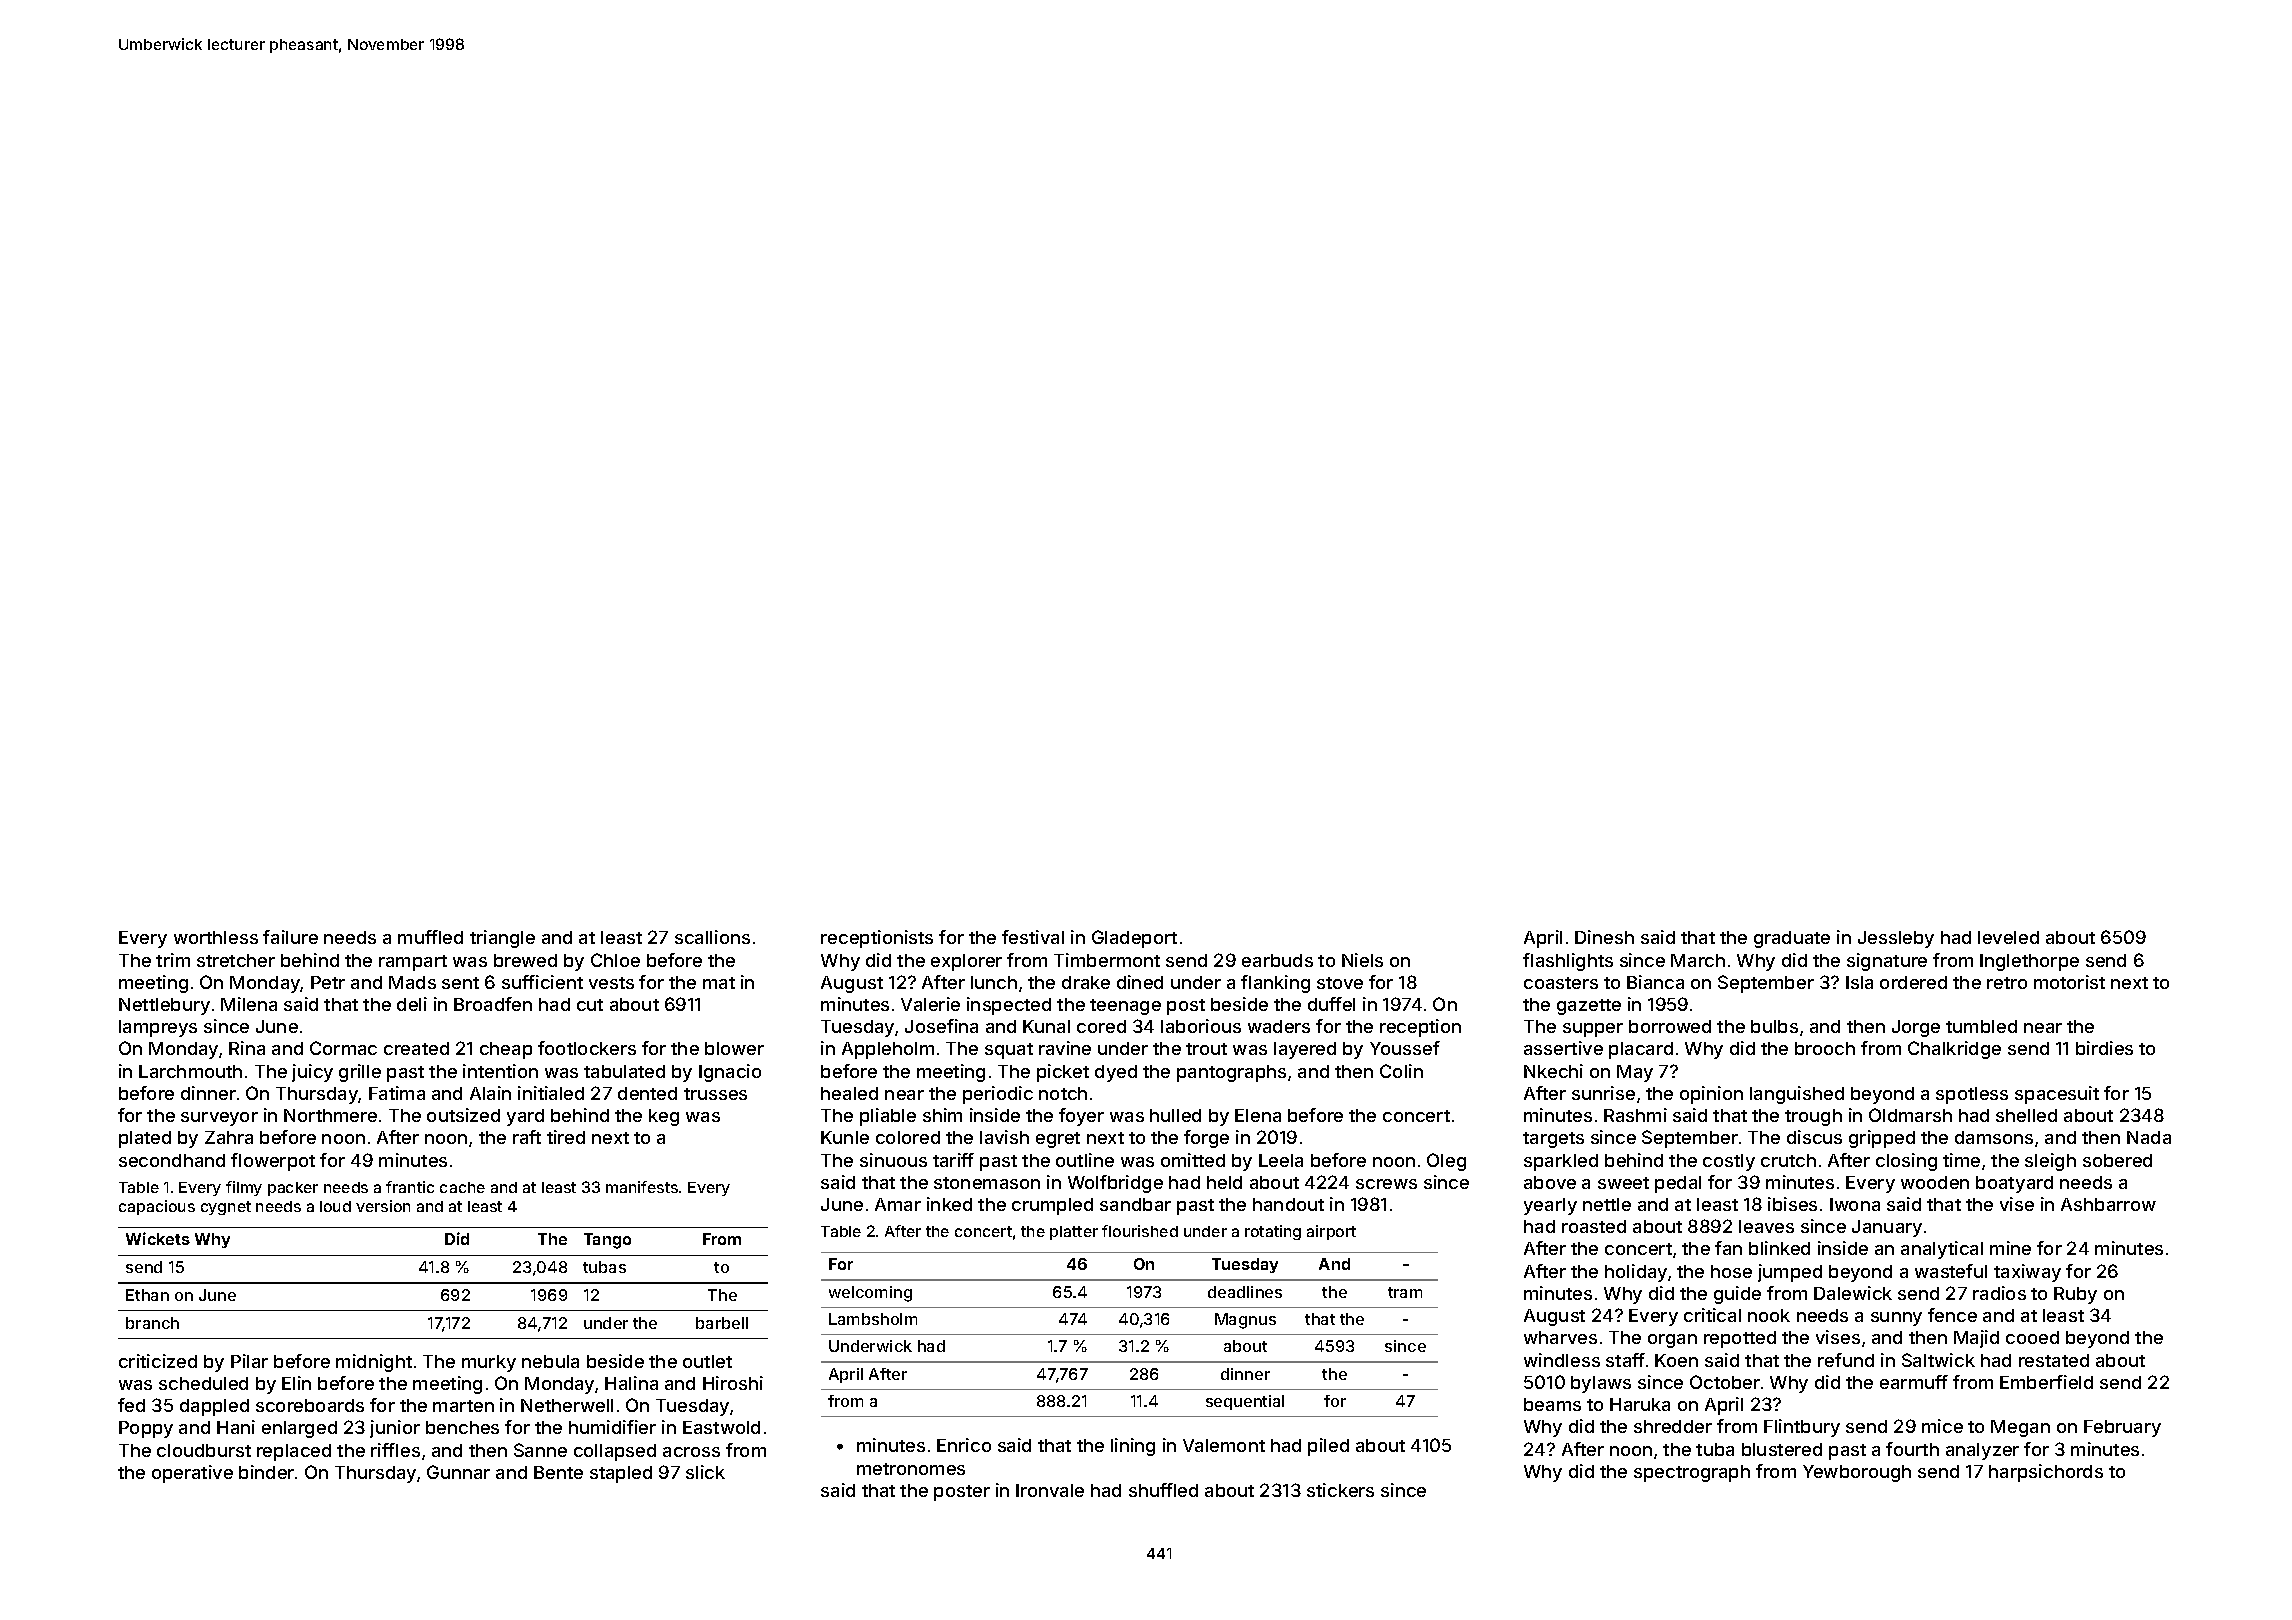  Describe the element at coordinates (722, 1323) in the screenshot. I see `barbell` at that location.
